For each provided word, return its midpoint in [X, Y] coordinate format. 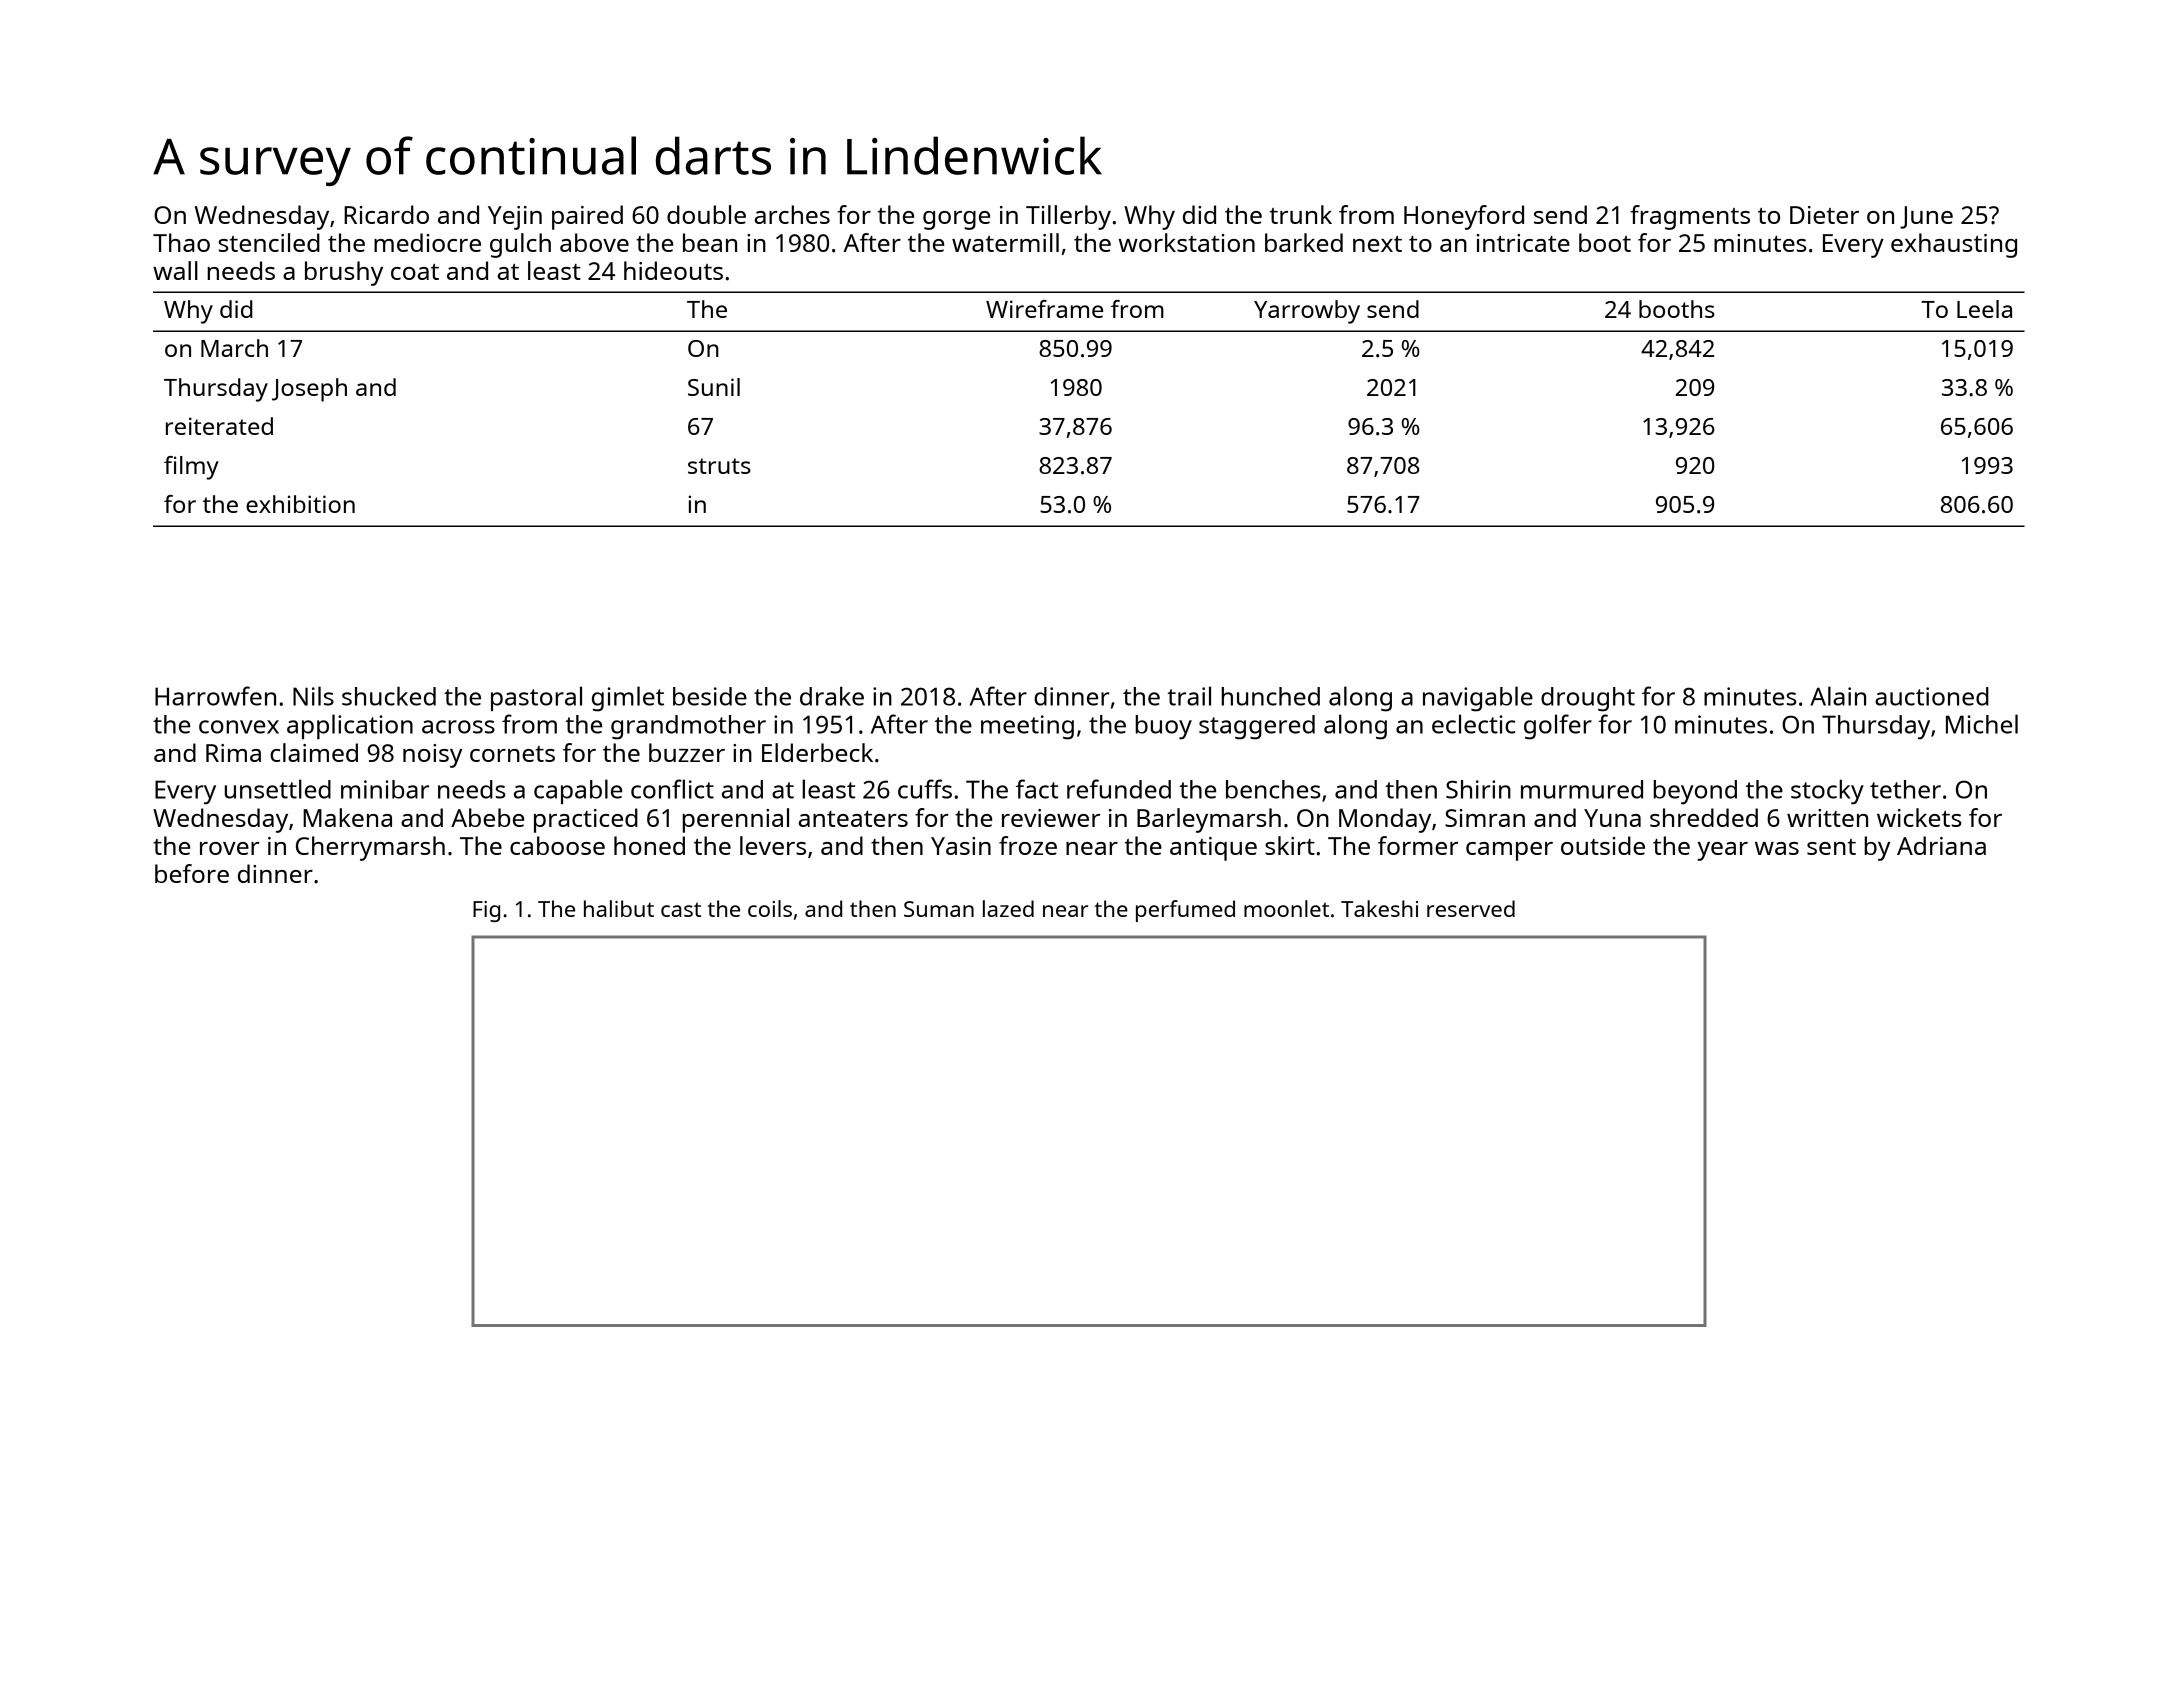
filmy [191, 468]
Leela [1984, 309]
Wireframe [1044, 309]
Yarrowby [1307, 312]
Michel [1982, 724]
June [1926, 217]
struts [719, 466]
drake [832, 696]
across [458, 727]
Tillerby [1068, 217]
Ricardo [386, 214]
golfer [1558, 727]
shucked [389, 696]
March [234, 348]
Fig [486, 911]
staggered [1257, 727]
